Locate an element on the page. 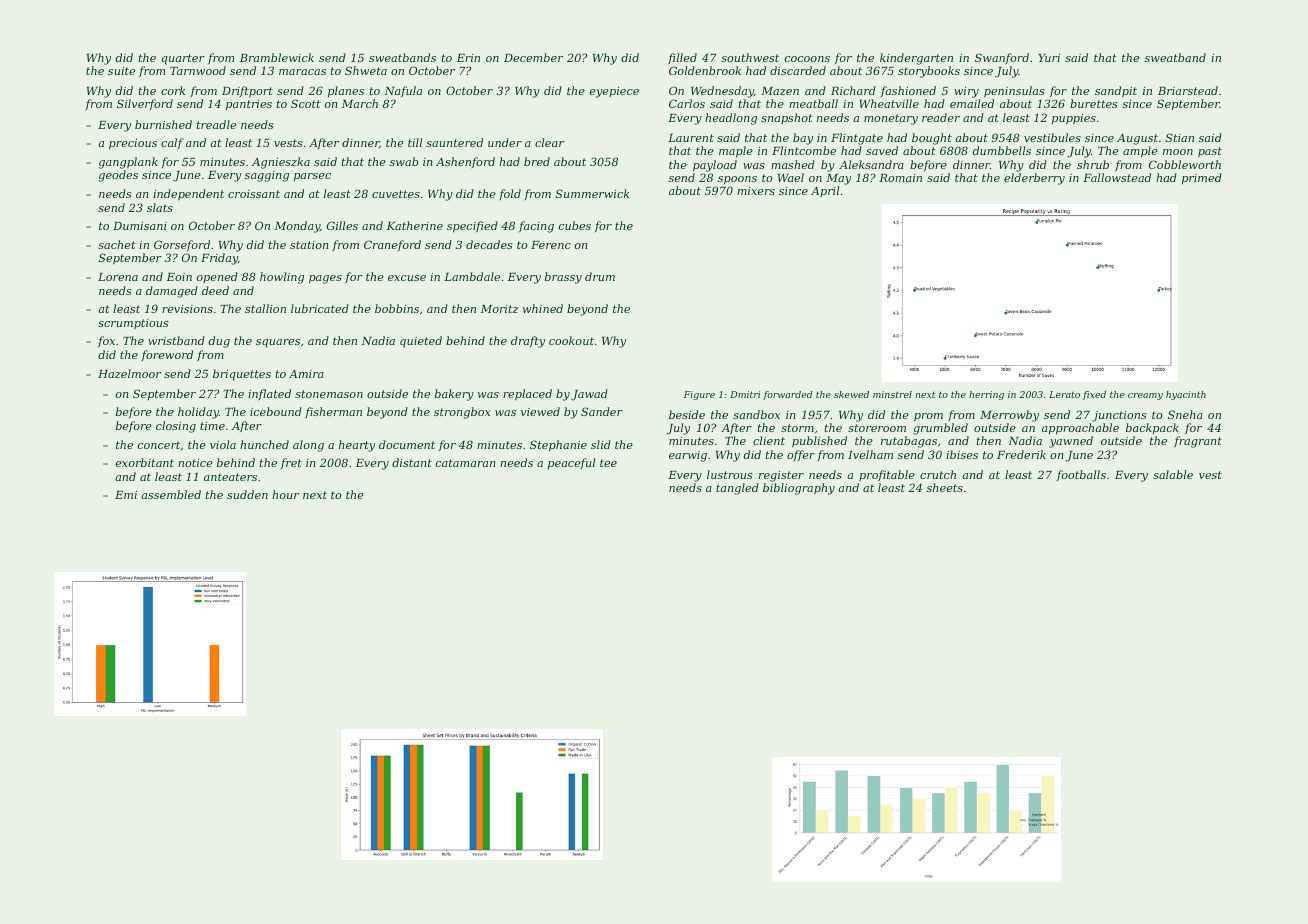  Bramblewick is located at coordinates (277, 57).
